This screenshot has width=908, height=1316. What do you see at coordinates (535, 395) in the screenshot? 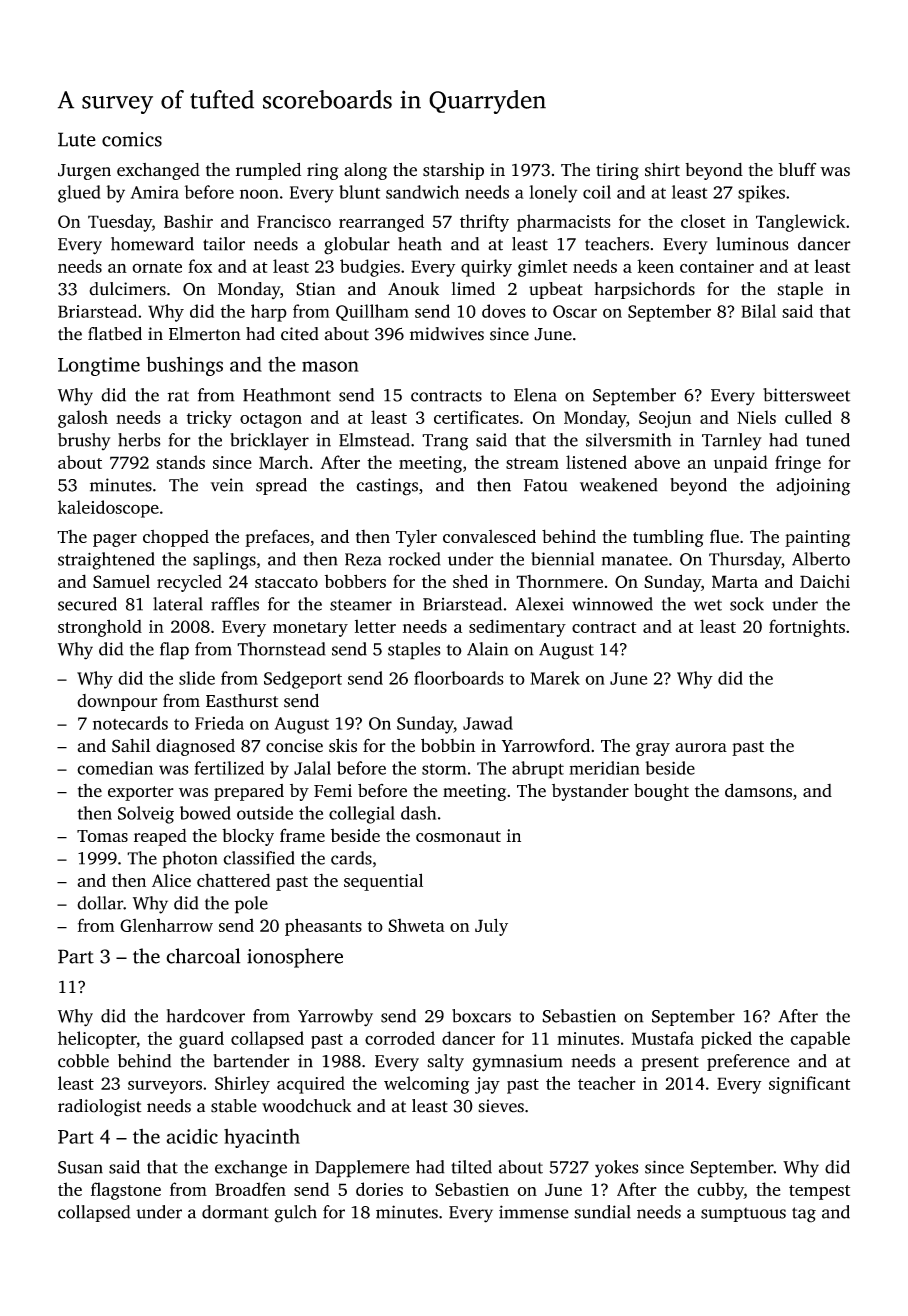
I see `Elena` at bounding box center [535, 395].
